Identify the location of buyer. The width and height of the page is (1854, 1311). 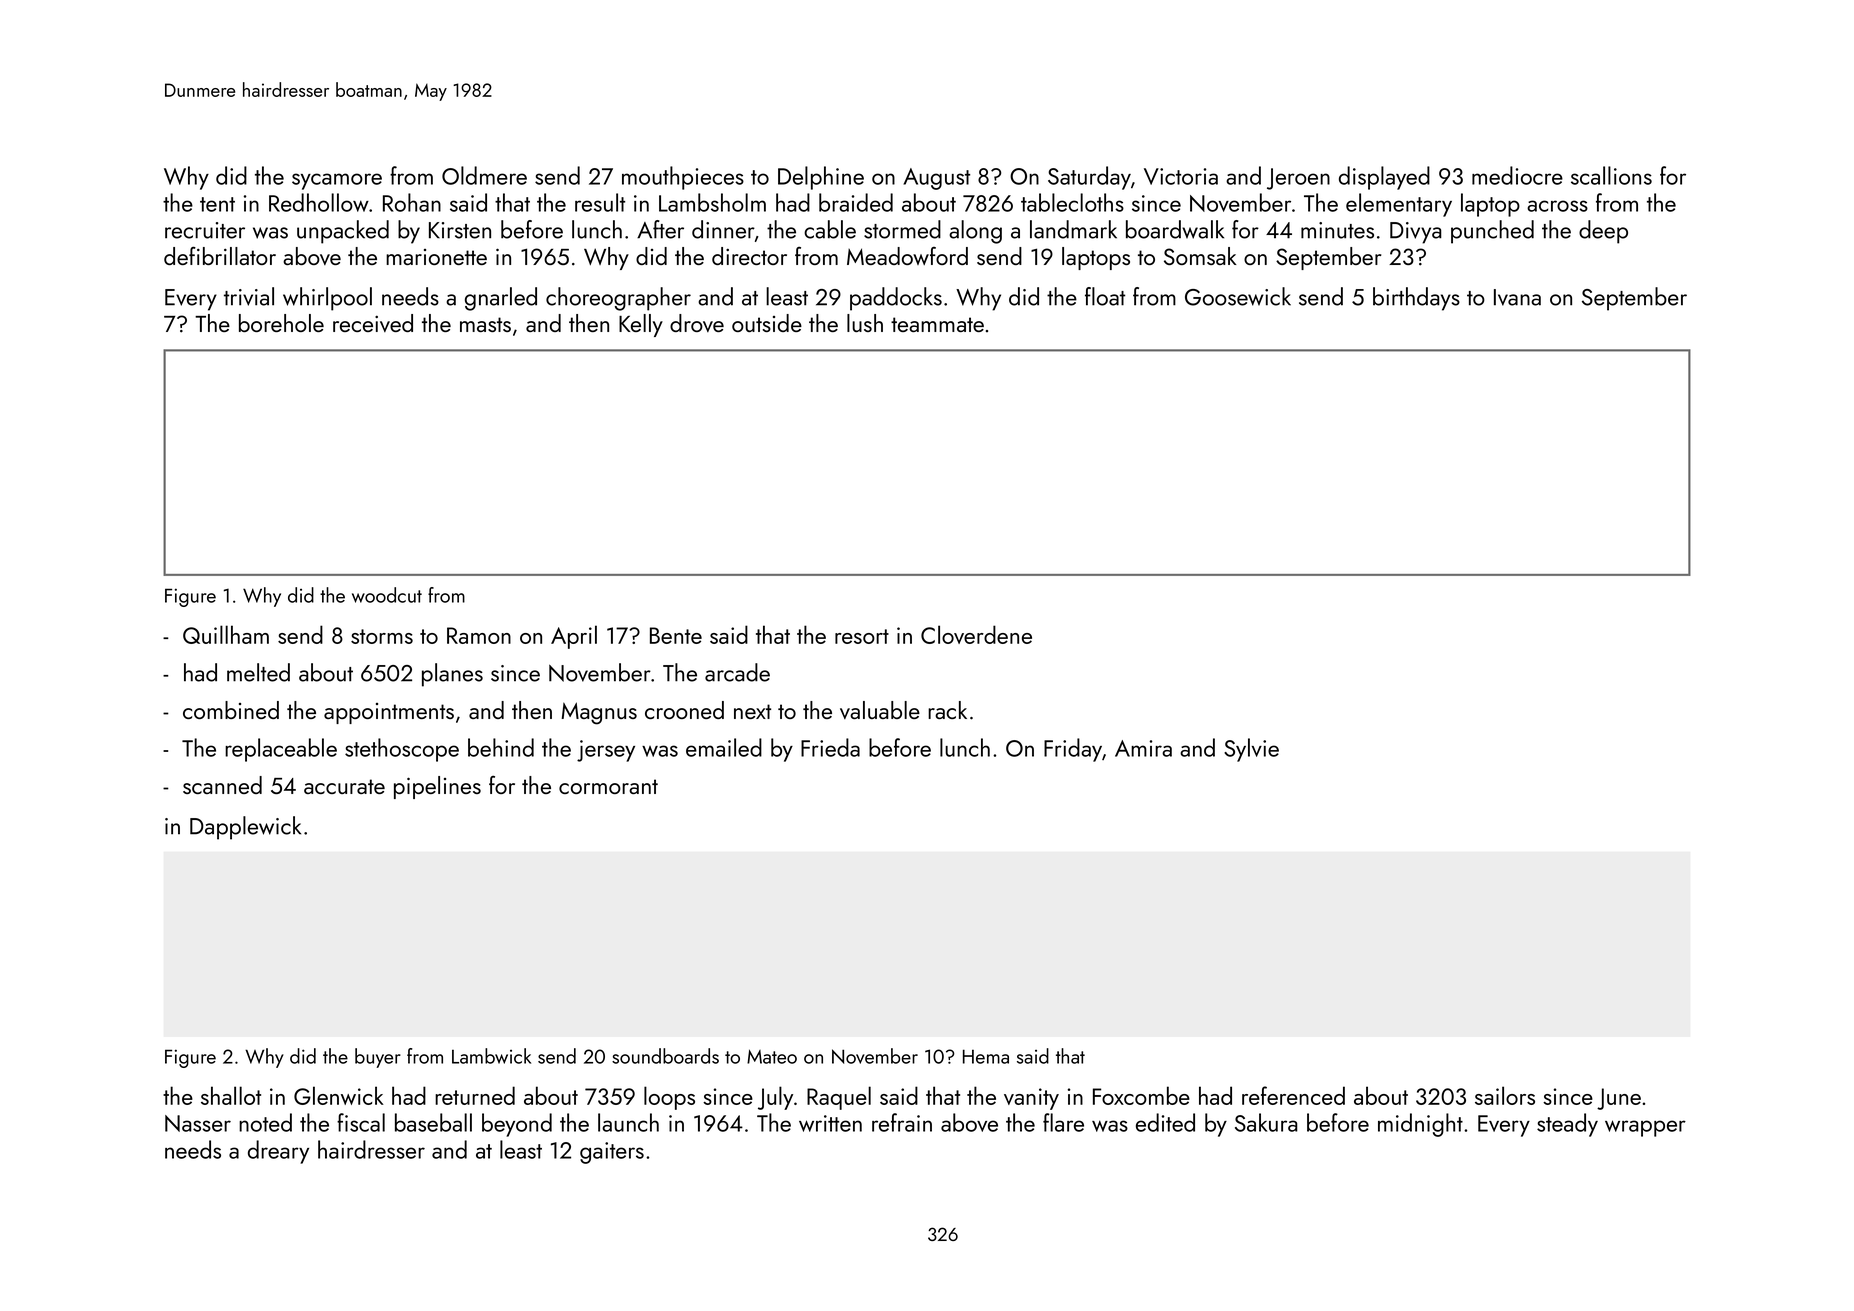
(378, 1058).
